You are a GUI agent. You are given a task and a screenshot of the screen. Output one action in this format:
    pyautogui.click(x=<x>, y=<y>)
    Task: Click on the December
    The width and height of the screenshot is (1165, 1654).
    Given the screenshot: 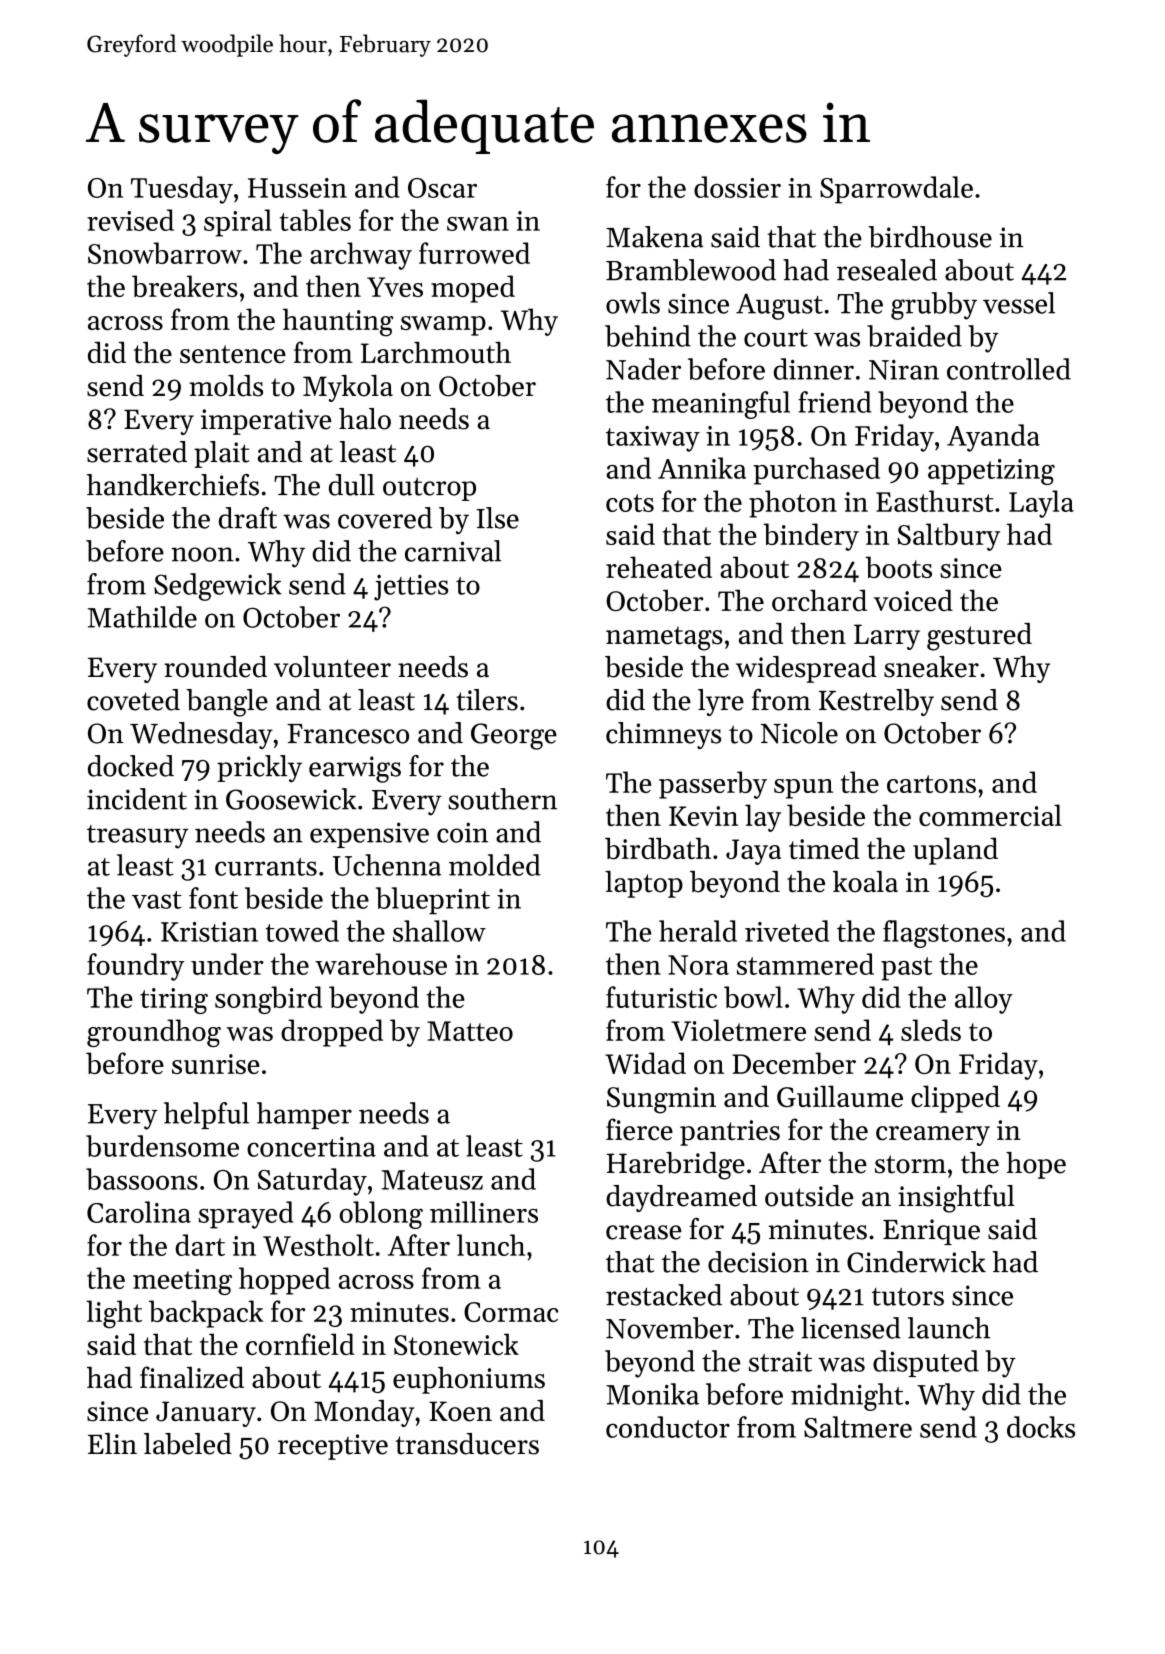 What is the action you would take?
    pyautogui.click(x=794, y=1063)
